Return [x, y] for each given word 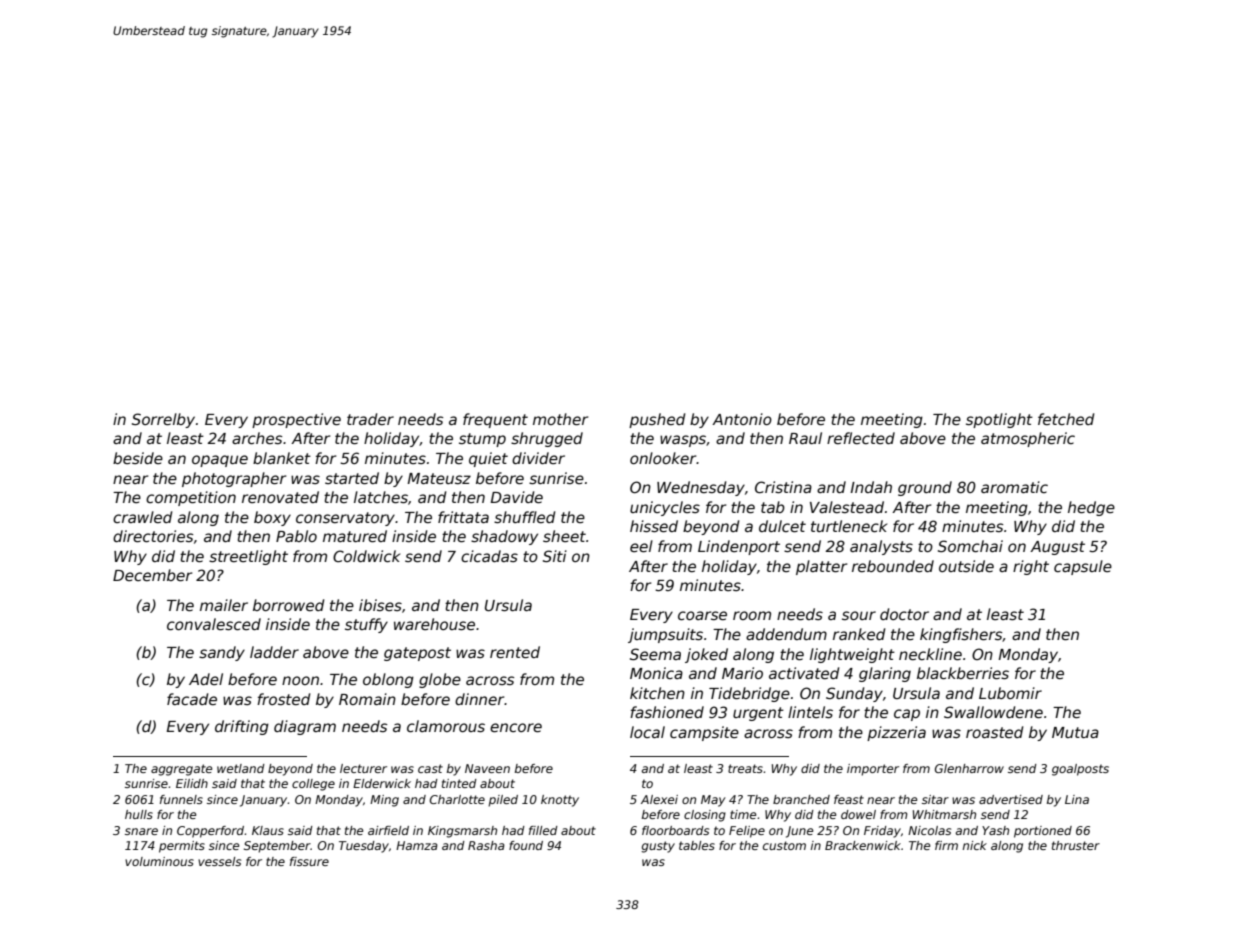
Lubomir [1010, 693]
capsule [1083, 567]
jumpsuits [665, 635]
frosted [284, 699]
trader [370, 419]
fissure [309, 861]
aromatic [1014, 487]
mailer [224, 605]
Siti [555, 556]
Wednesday [701, 488]
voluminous [159, 861]
